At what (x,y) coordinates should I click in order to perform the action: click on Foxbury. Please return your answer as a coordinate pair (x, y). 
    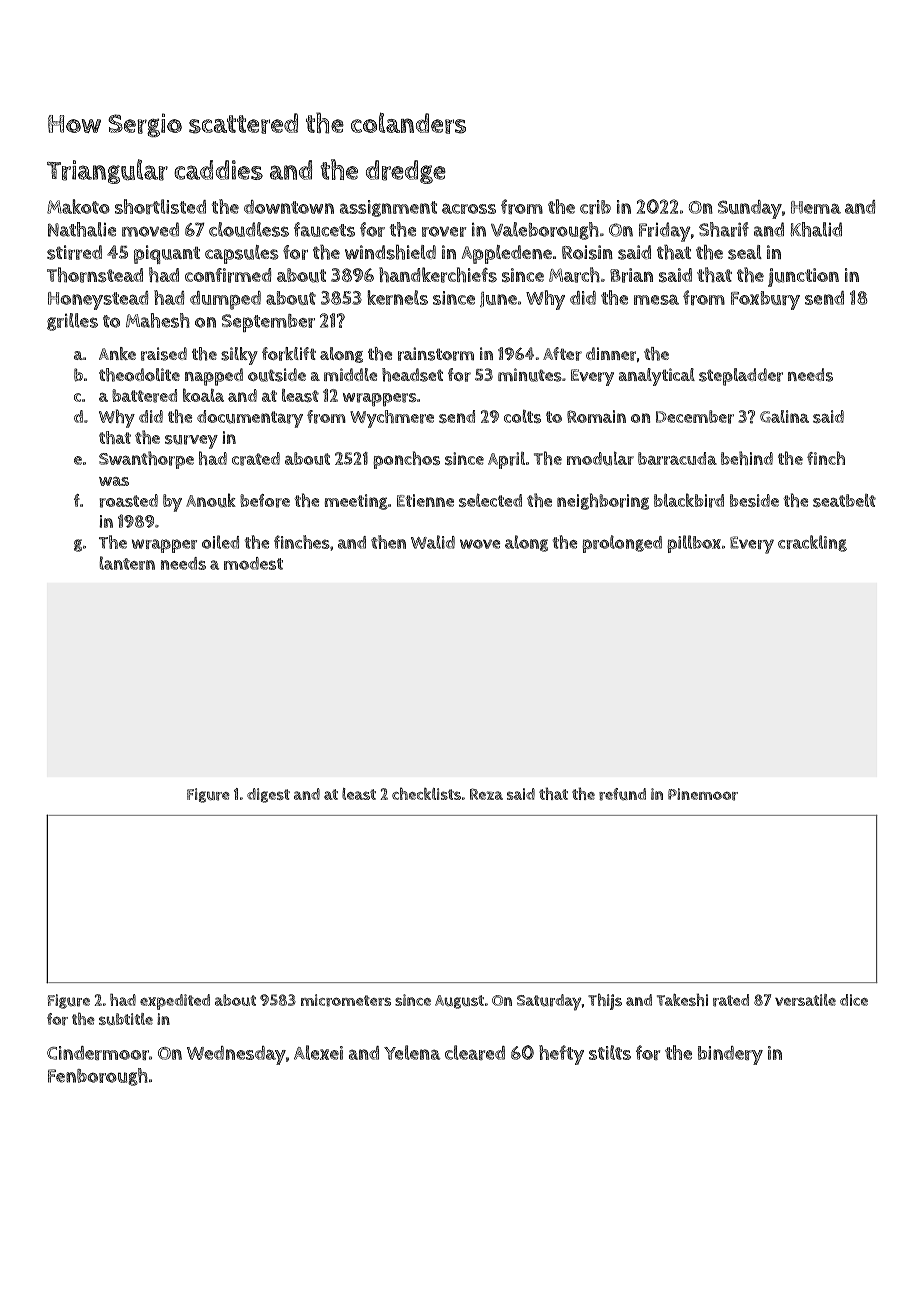
    Looking at the image, I should click on (765, 300).
